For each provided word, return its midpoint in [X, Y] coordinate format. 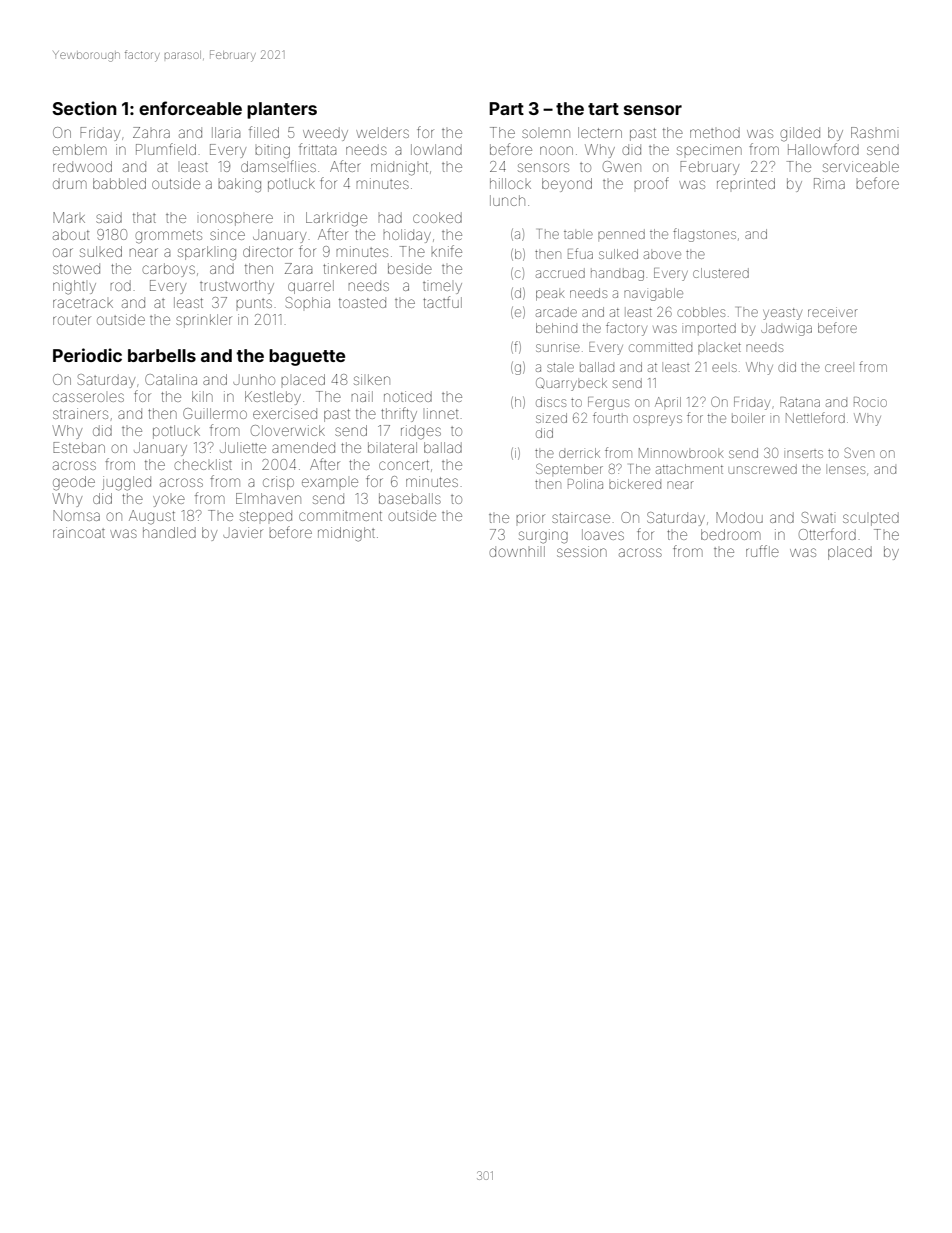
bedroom [731, 534]
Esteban [79, 447]
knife [446, 251]
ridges [421, 432]
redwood [82, 166]
